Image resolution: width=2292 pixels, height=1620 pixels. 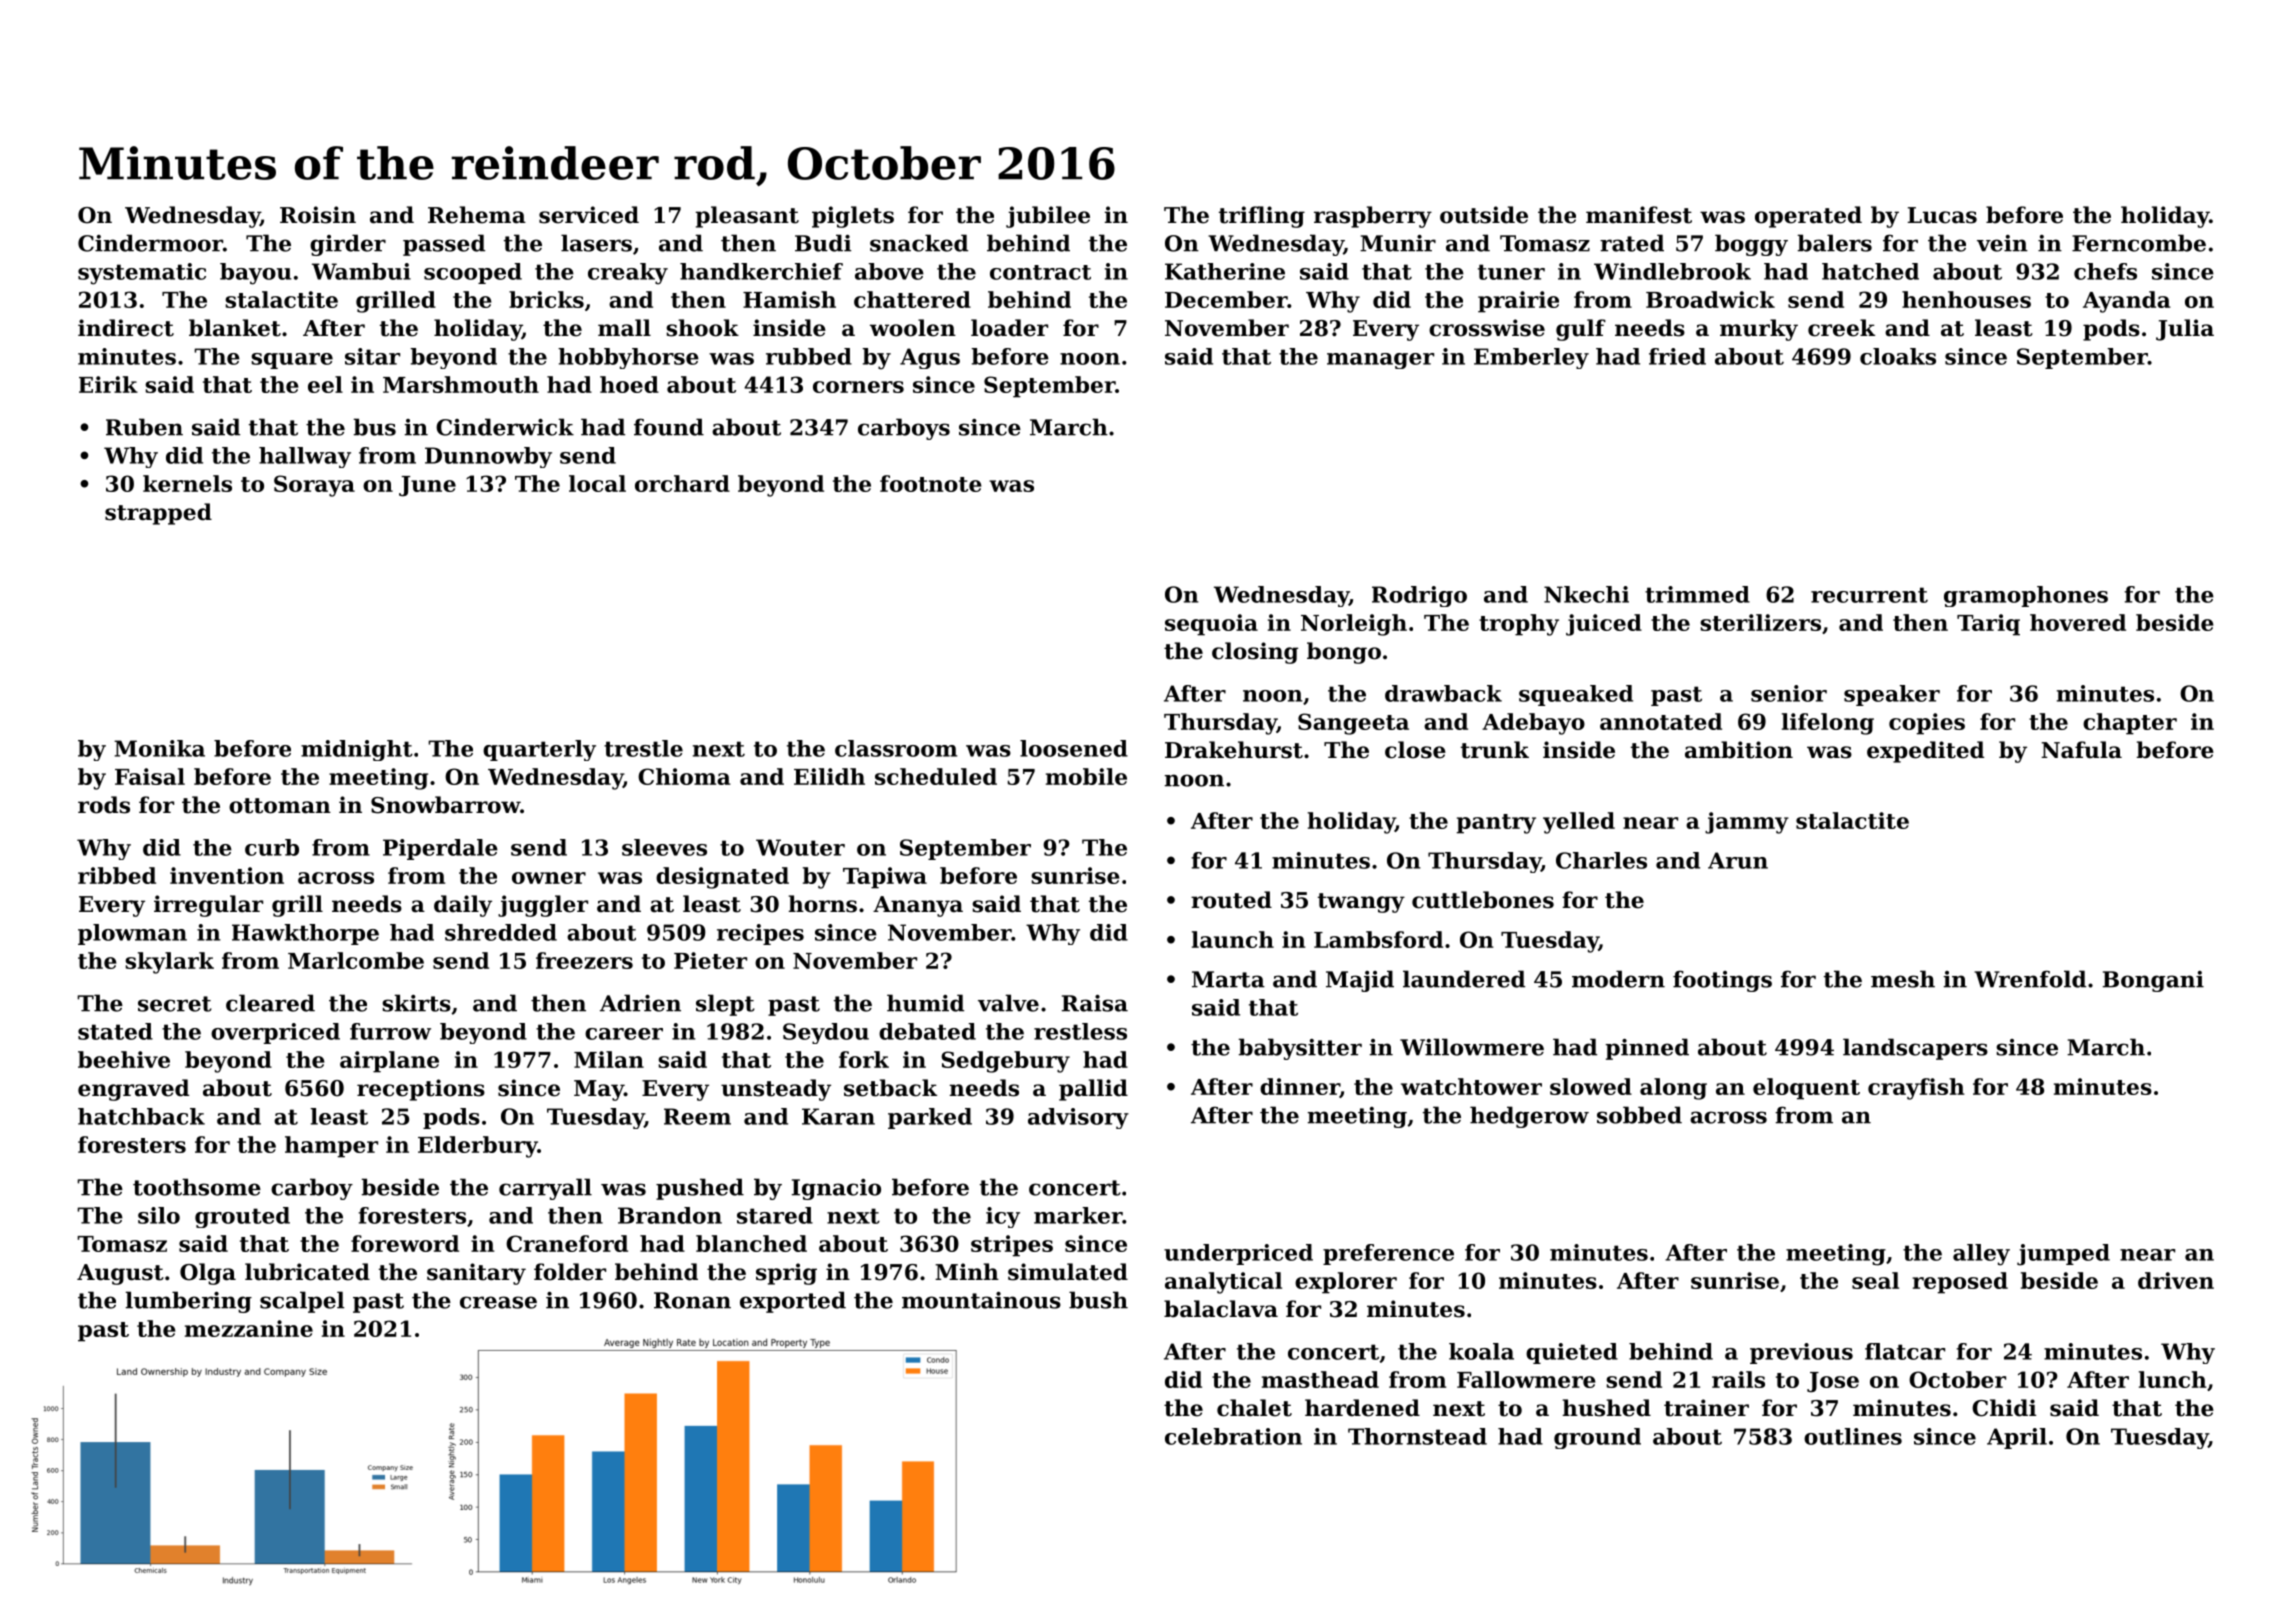 What do you see at coordinates (142, 274) in the screenshot?
I see `systematic` at bounding box center [142, 274].
